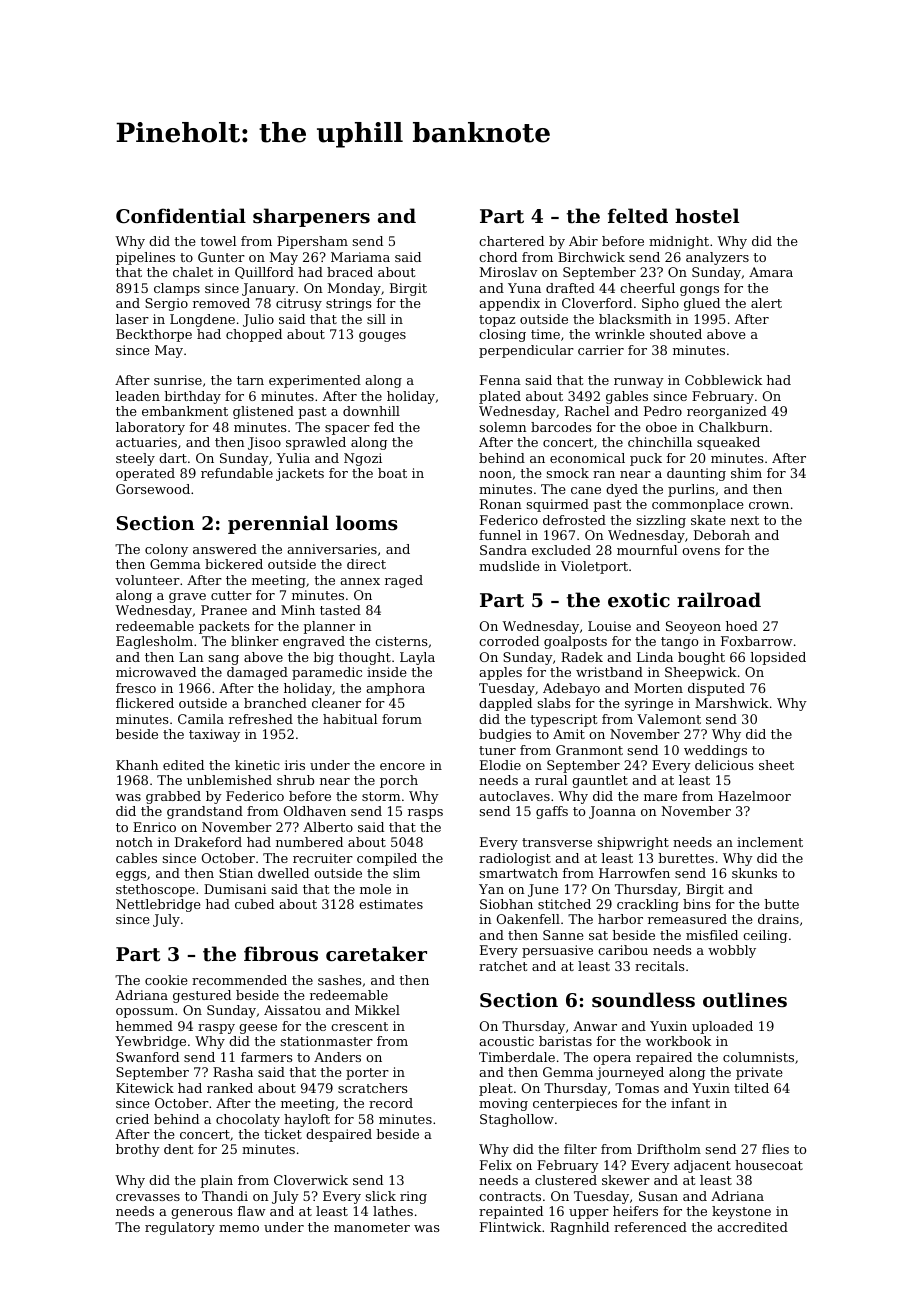 The width and height of the page is (924, 1308). I want to click on corroded, so click(509, 641).
